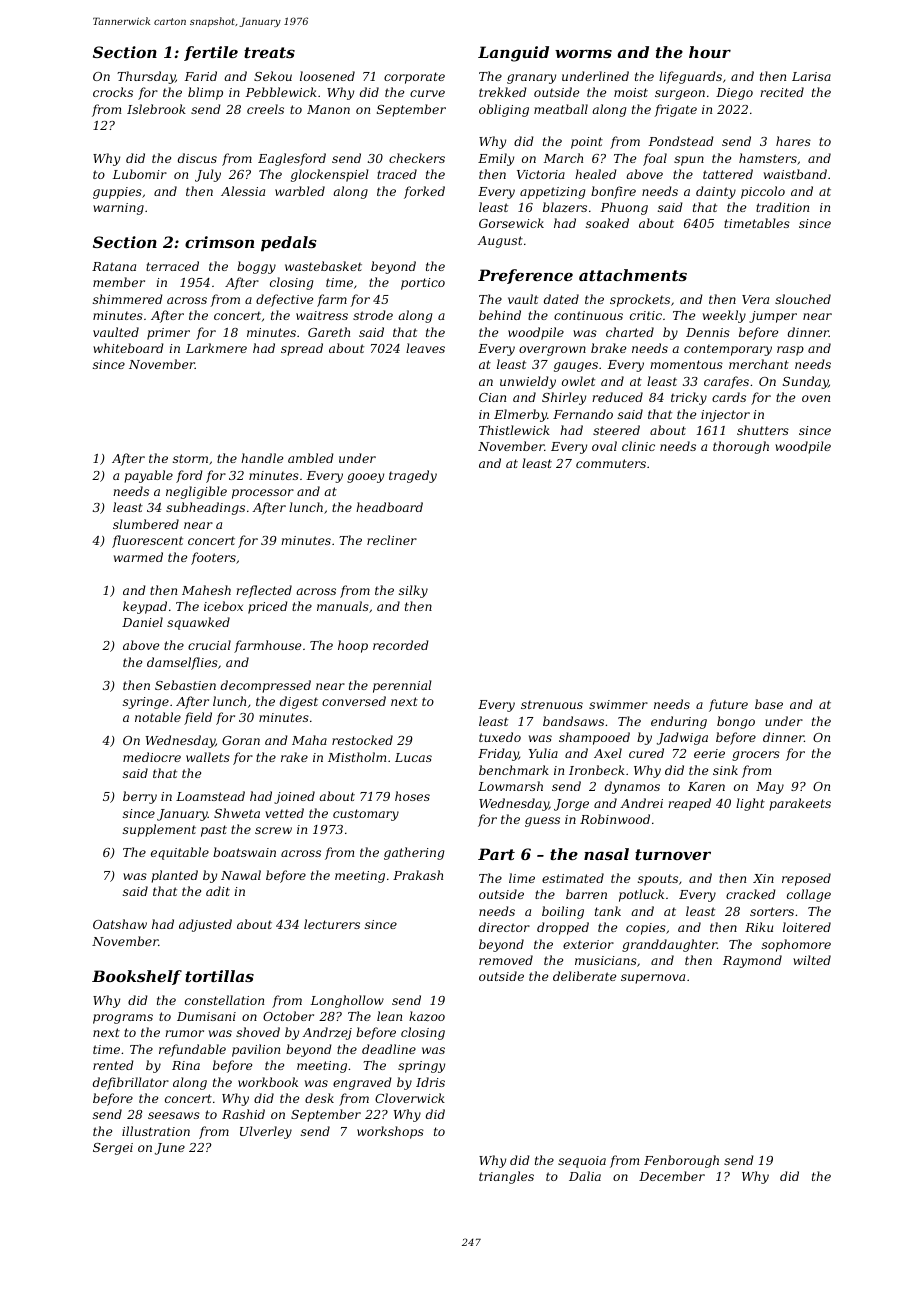 This page has width=924, height=1308. I want to click on headboard, so click(389, 507).
